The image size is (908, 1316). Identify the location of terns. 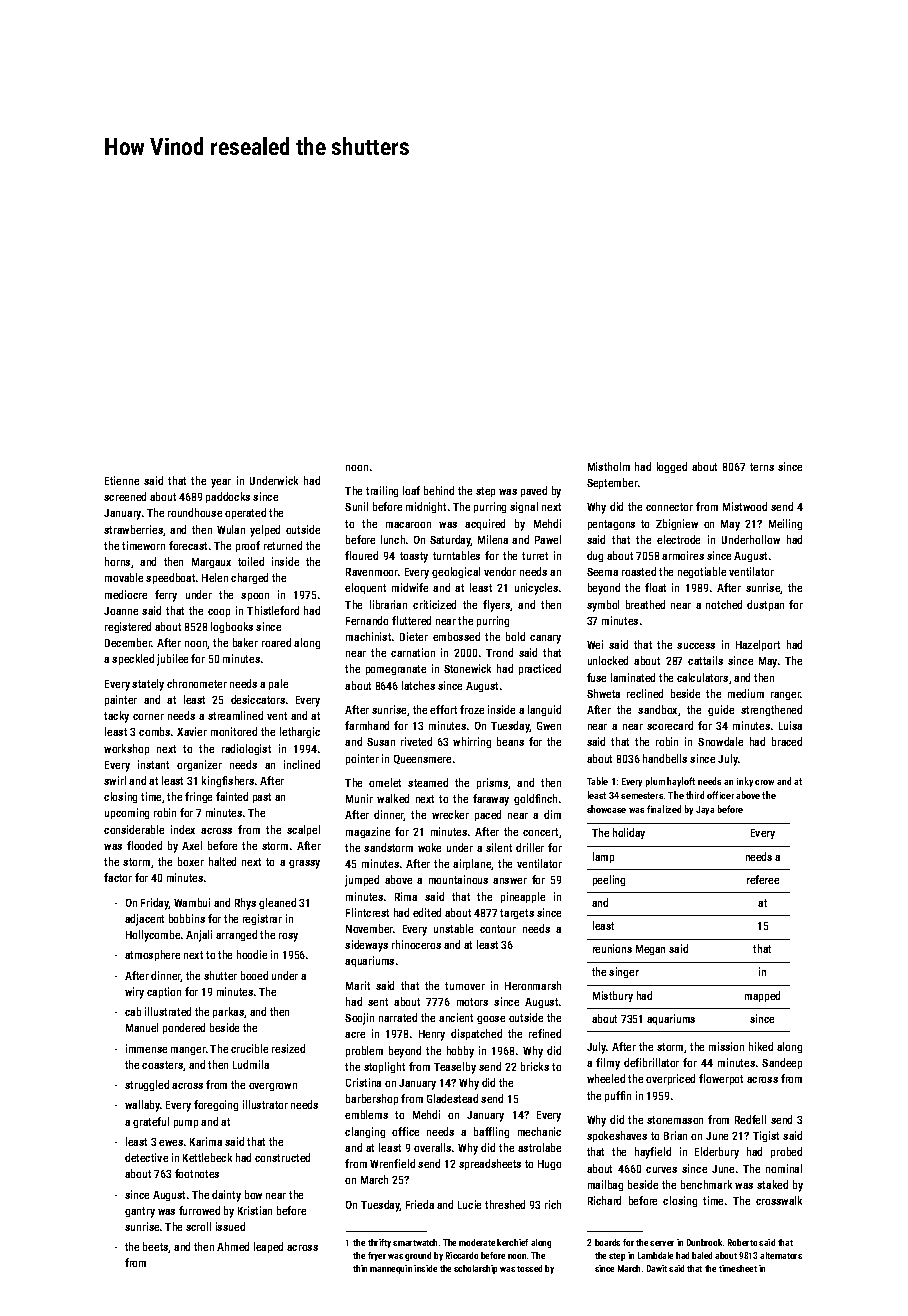
(762, 467).
